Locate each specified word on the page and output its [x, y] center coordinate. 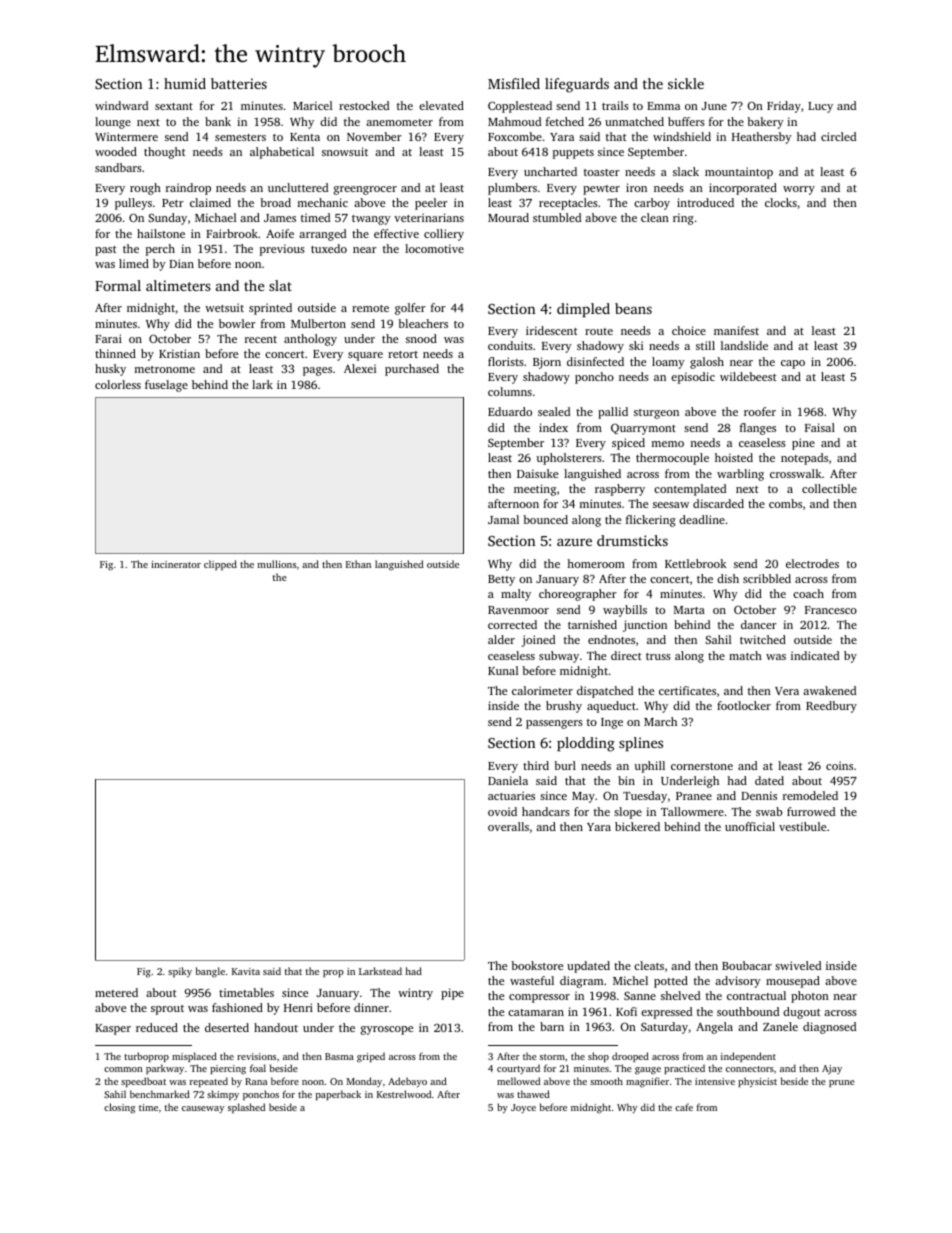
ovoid [502, 811]
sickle [686, 83]
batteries [239, 83]
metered [116, 992]
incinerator [176, 564]
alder [501, 639]
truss [658, 656]
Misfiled [514, 83]
